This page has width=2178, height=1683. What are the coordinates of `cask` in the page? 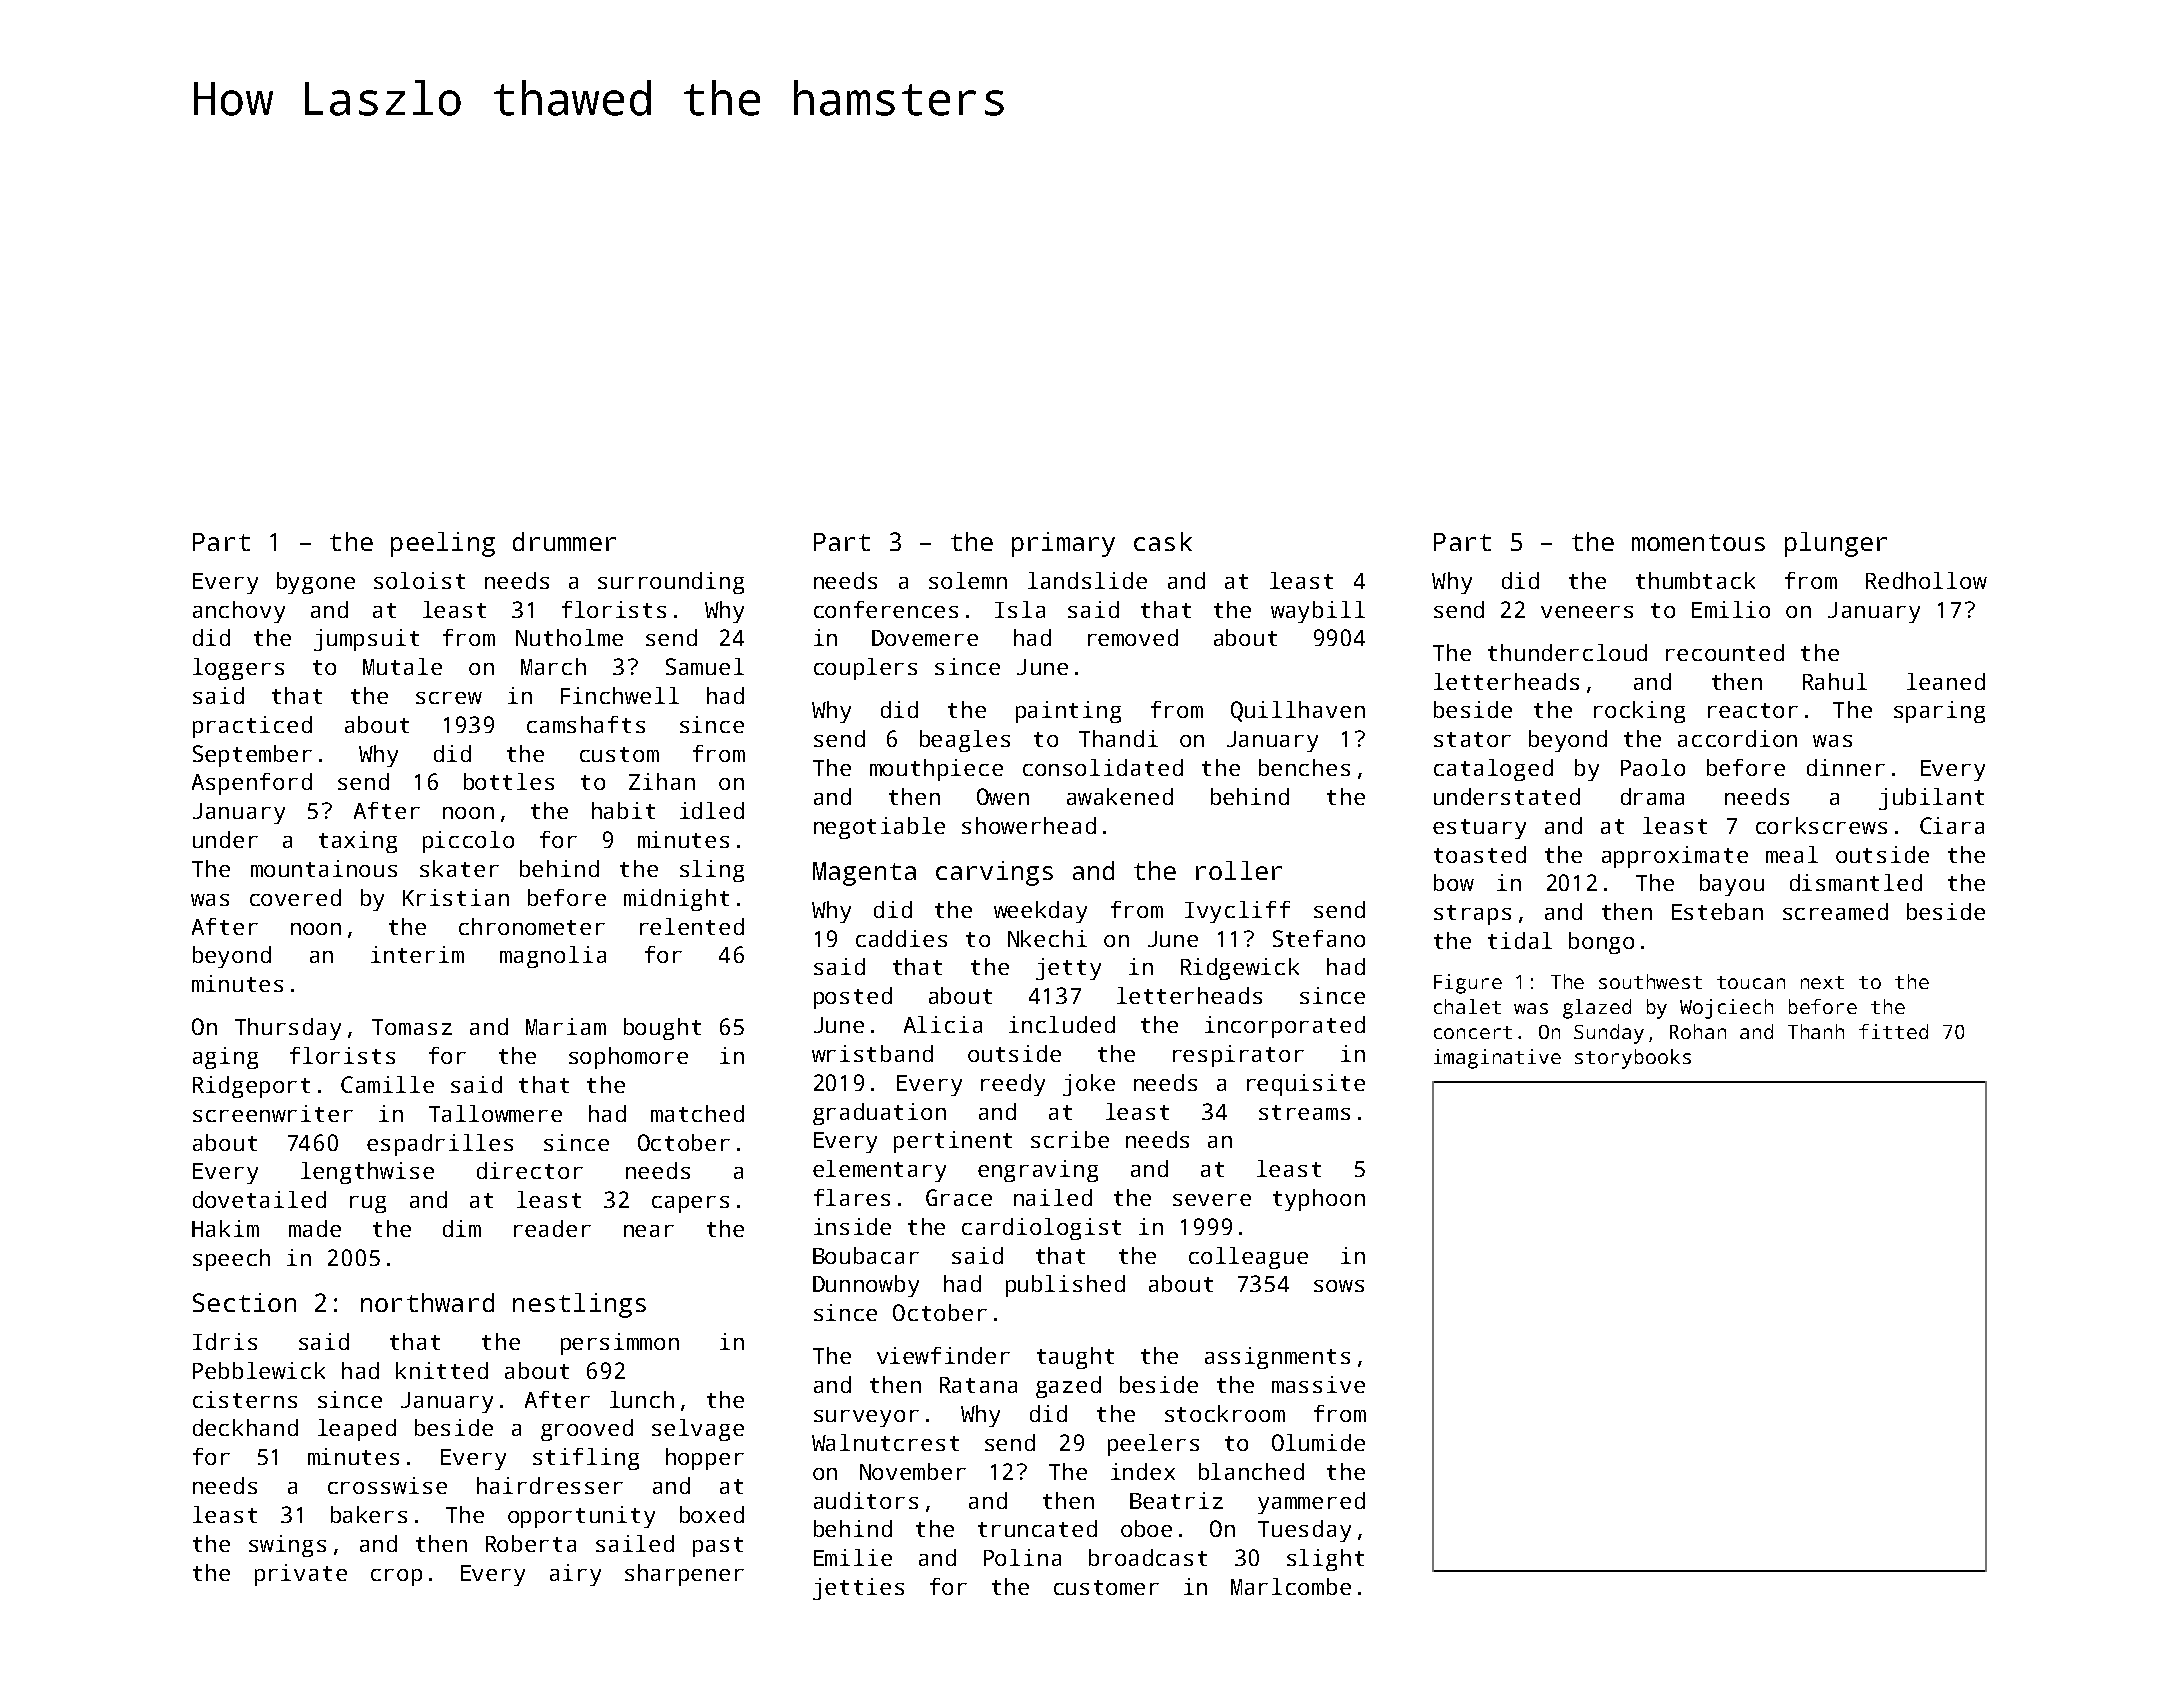 It's located at (1163, 541).
